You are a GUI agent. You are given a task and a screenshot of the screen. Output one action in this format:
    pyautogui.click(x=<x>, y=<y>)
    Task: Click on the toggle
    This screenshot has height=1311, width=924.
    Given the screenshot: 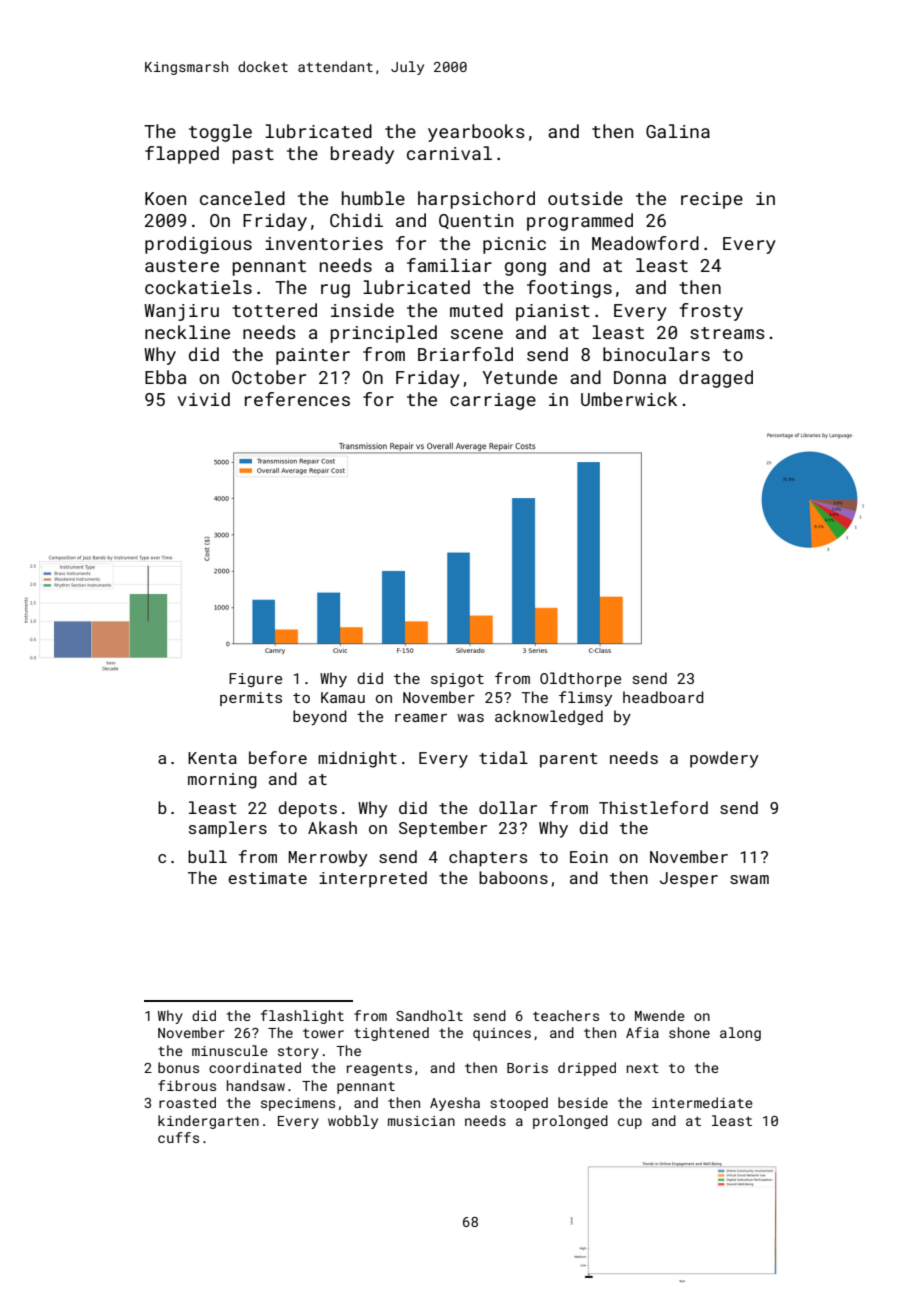 What is the action you would take?
    pyautogui.click(x=220, y=133)
